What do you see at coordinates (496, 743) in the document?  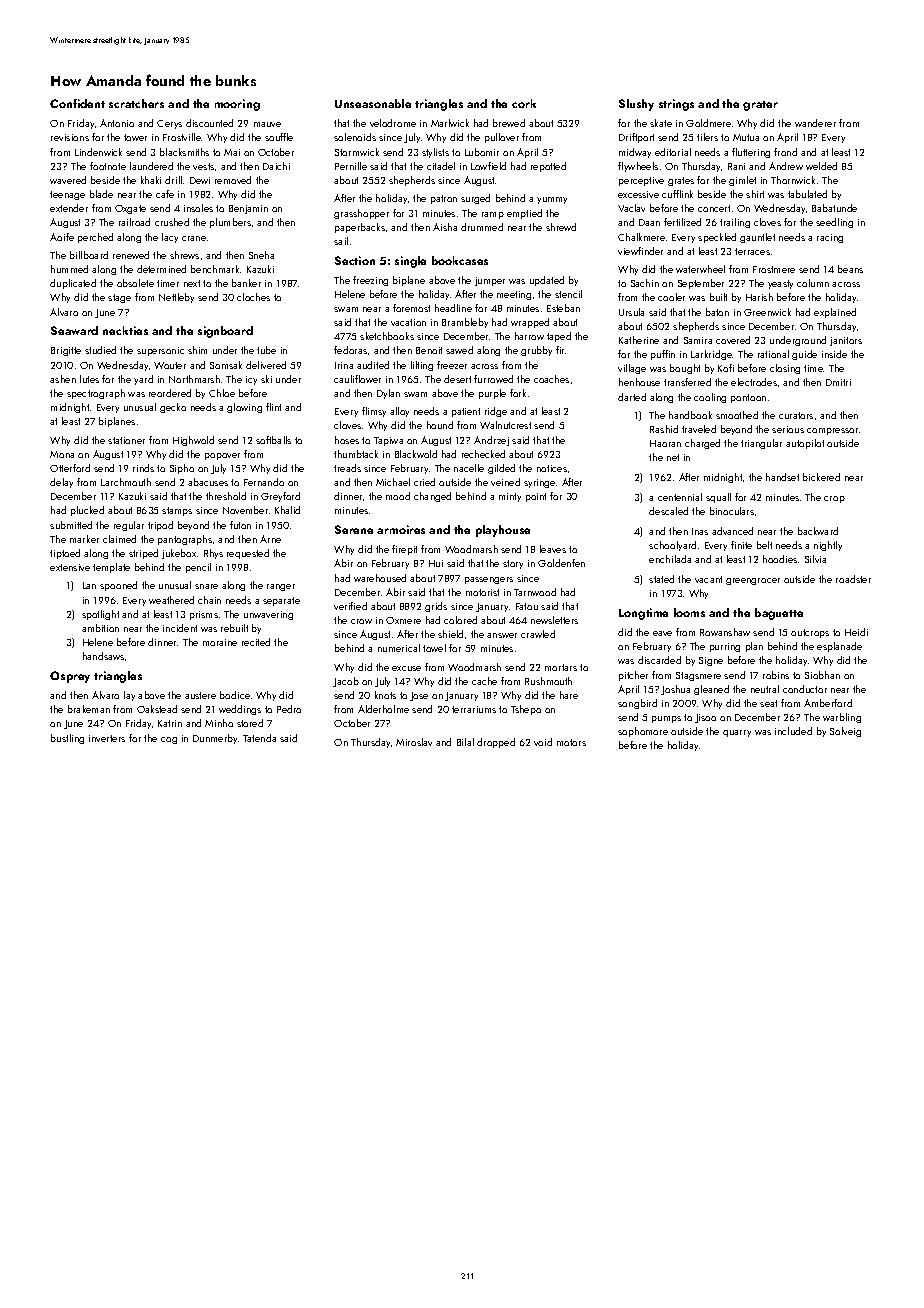 I see `dropped` at bounding box center [496, 743].
